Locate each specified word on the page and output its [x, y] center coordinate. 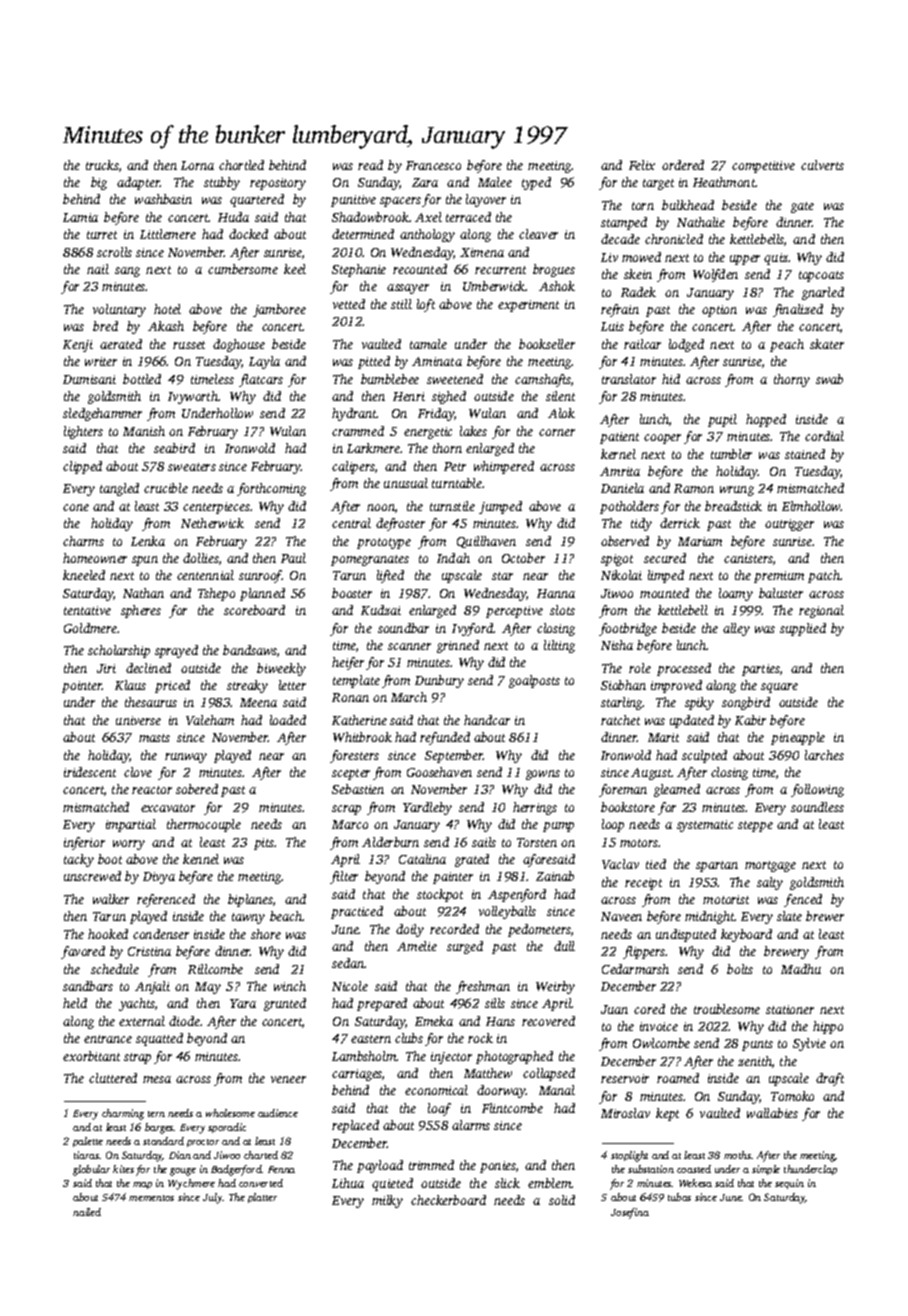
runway [186, 758]
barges [159, 1128]
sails [484, 842]
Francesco [433, 165]
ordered [683, 165]
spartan [717, 866]
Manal [557, 1090]
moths [737, 1155]
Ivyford [472, 629]
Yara [243, 1003]
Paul [293, 558]
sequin [789, 1184]
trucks [102, 165]
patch [824, 576]
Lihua [348, 1183]
